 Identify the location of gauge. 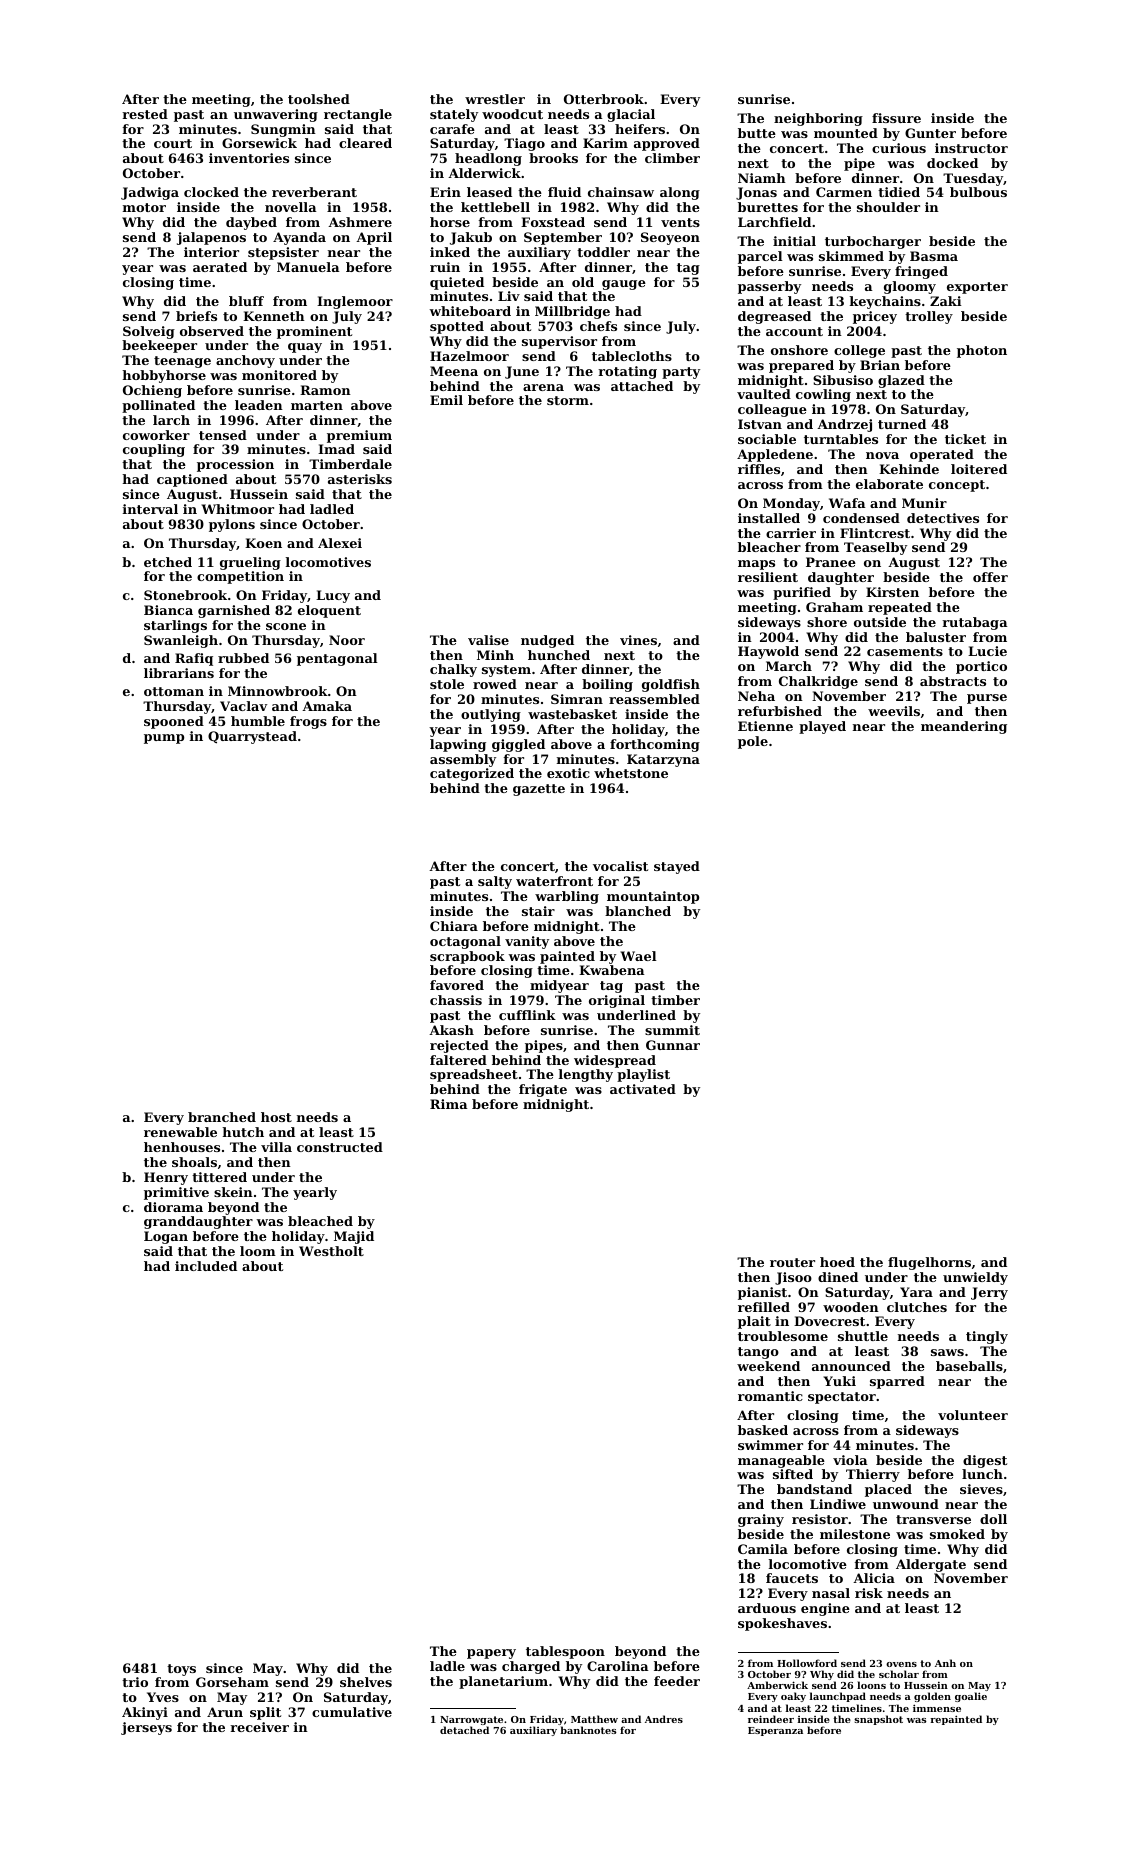
(624, 285).
